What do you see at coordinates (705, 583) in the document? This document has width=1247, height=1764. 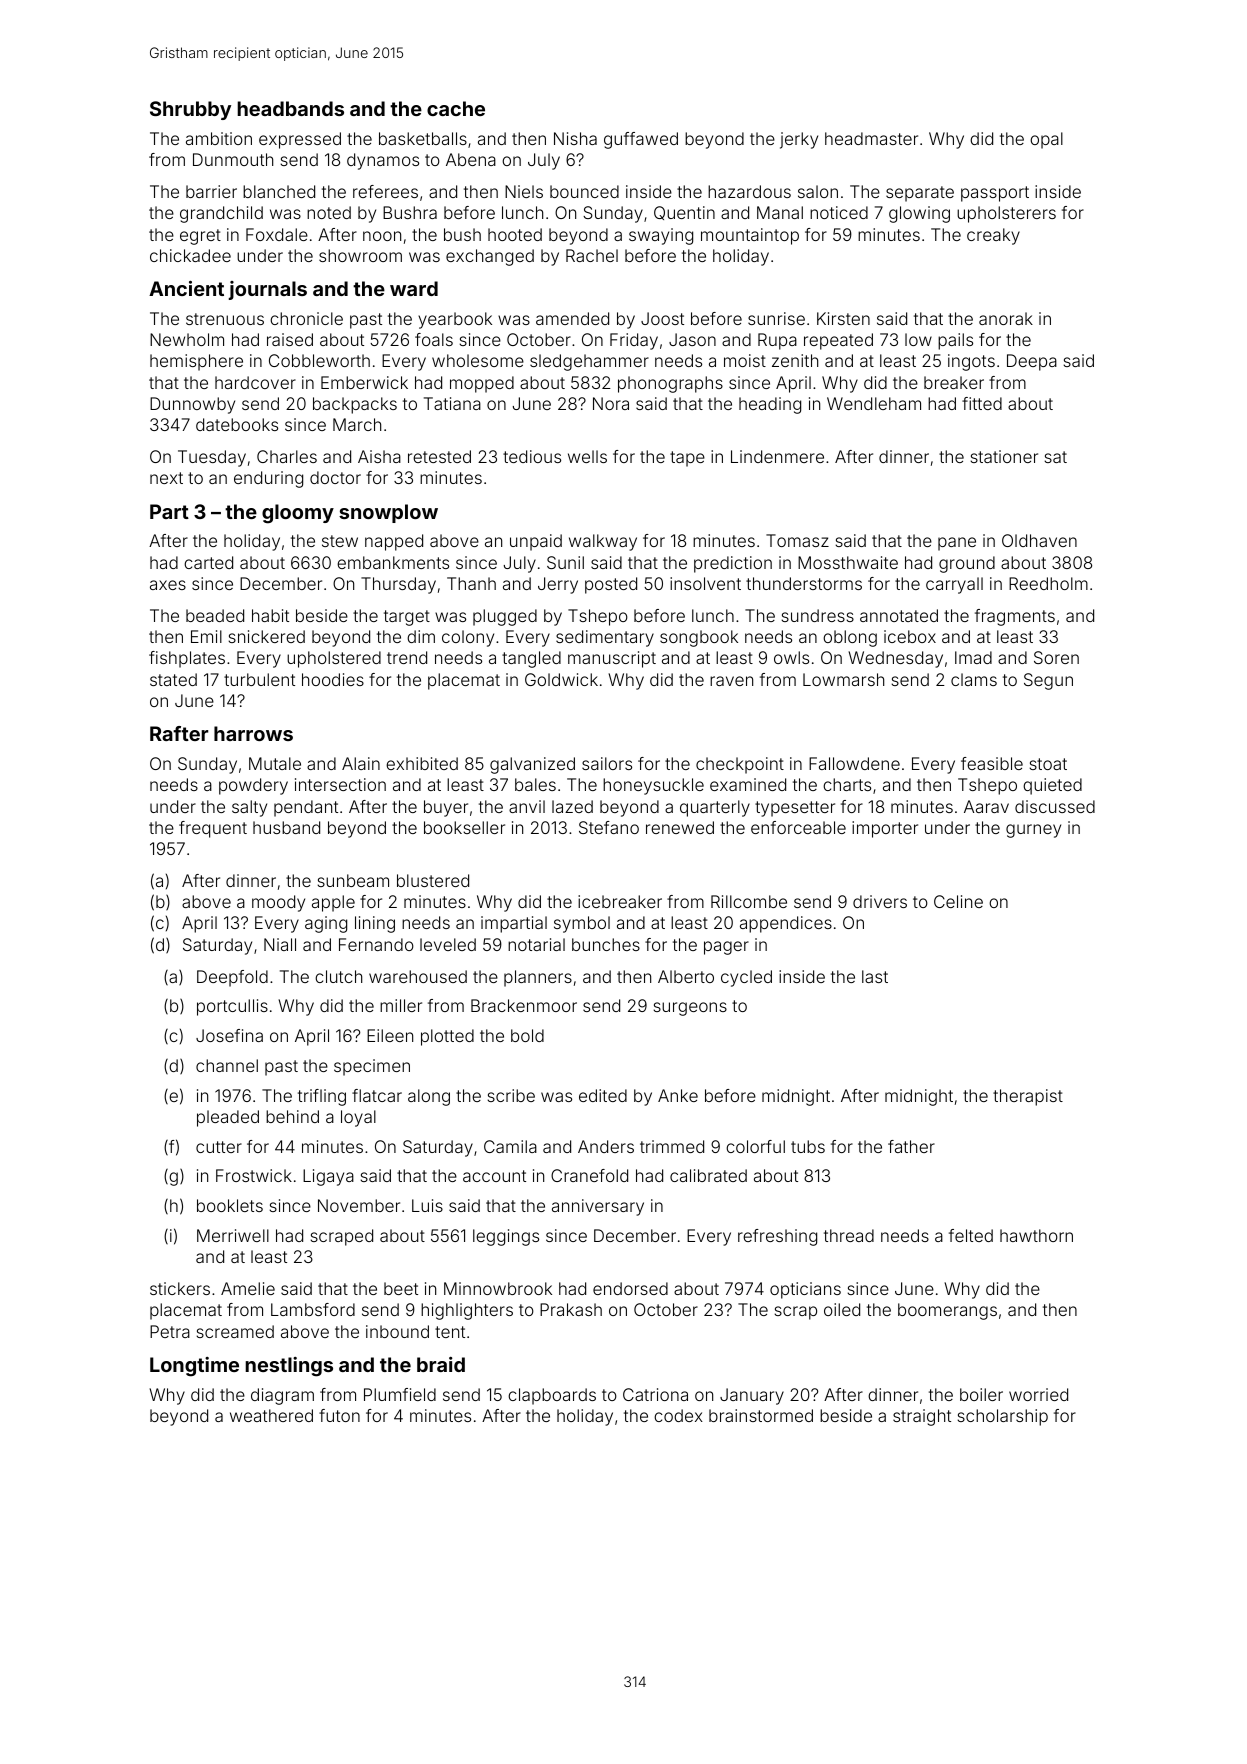 I see `insolvent` at bounding box center [705, 583].
